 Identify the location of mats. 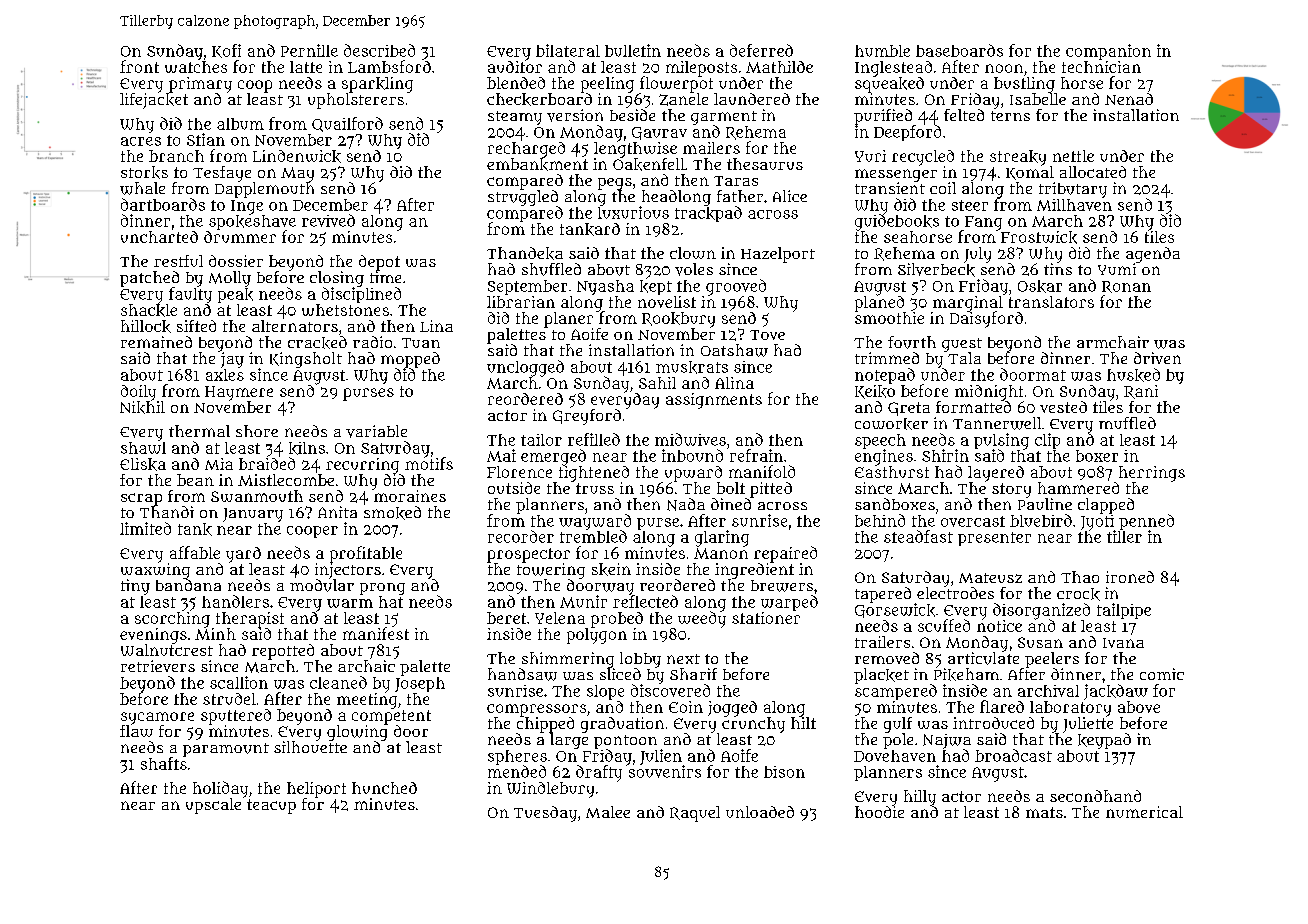
(1044, 812).
